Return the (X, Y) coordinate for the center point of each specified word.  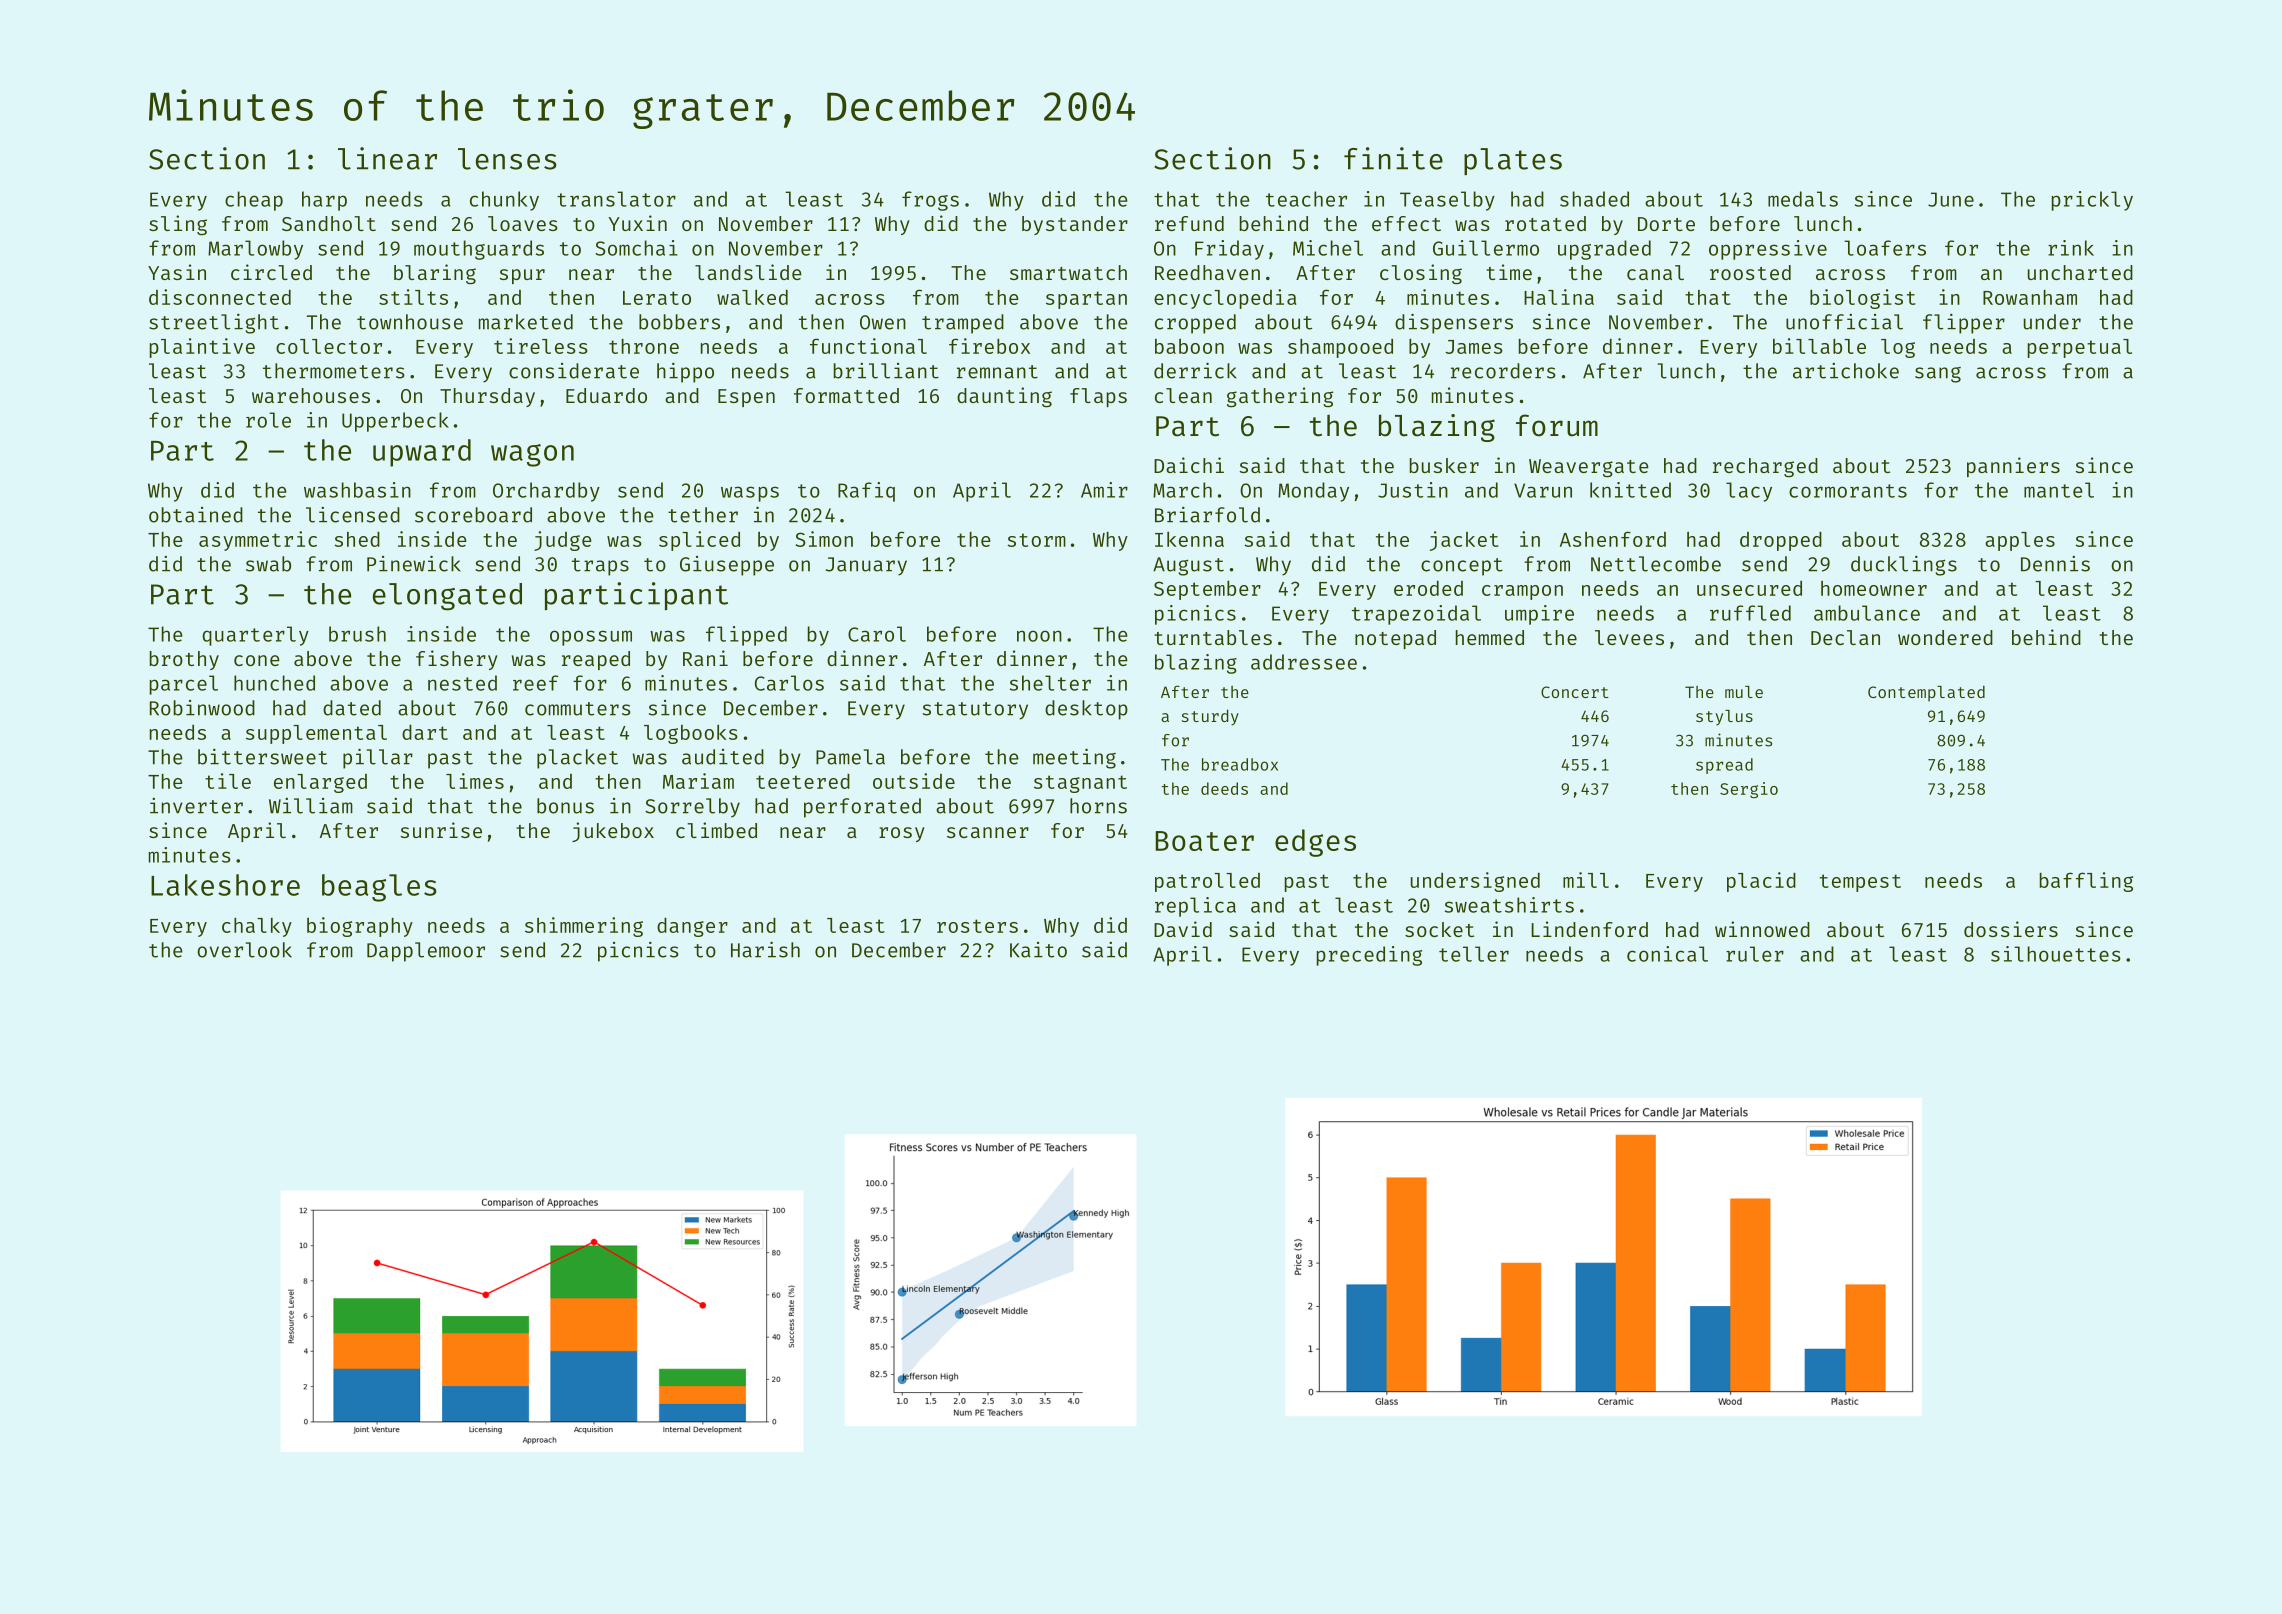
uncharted (2080, 272)
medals (1803, 199)
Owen (883, 322)
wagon (532, 455)
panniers (2013, 467)
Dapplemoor (426, 952)
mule (1744, 692)
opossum (591, 638)
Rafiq (866, 492)
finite (1393, 158)
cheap (254, 201)
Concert (1575, 692)
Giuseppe (727, 566)
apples (2020, 541)
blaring (435, 274)
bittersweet (262, 757)
